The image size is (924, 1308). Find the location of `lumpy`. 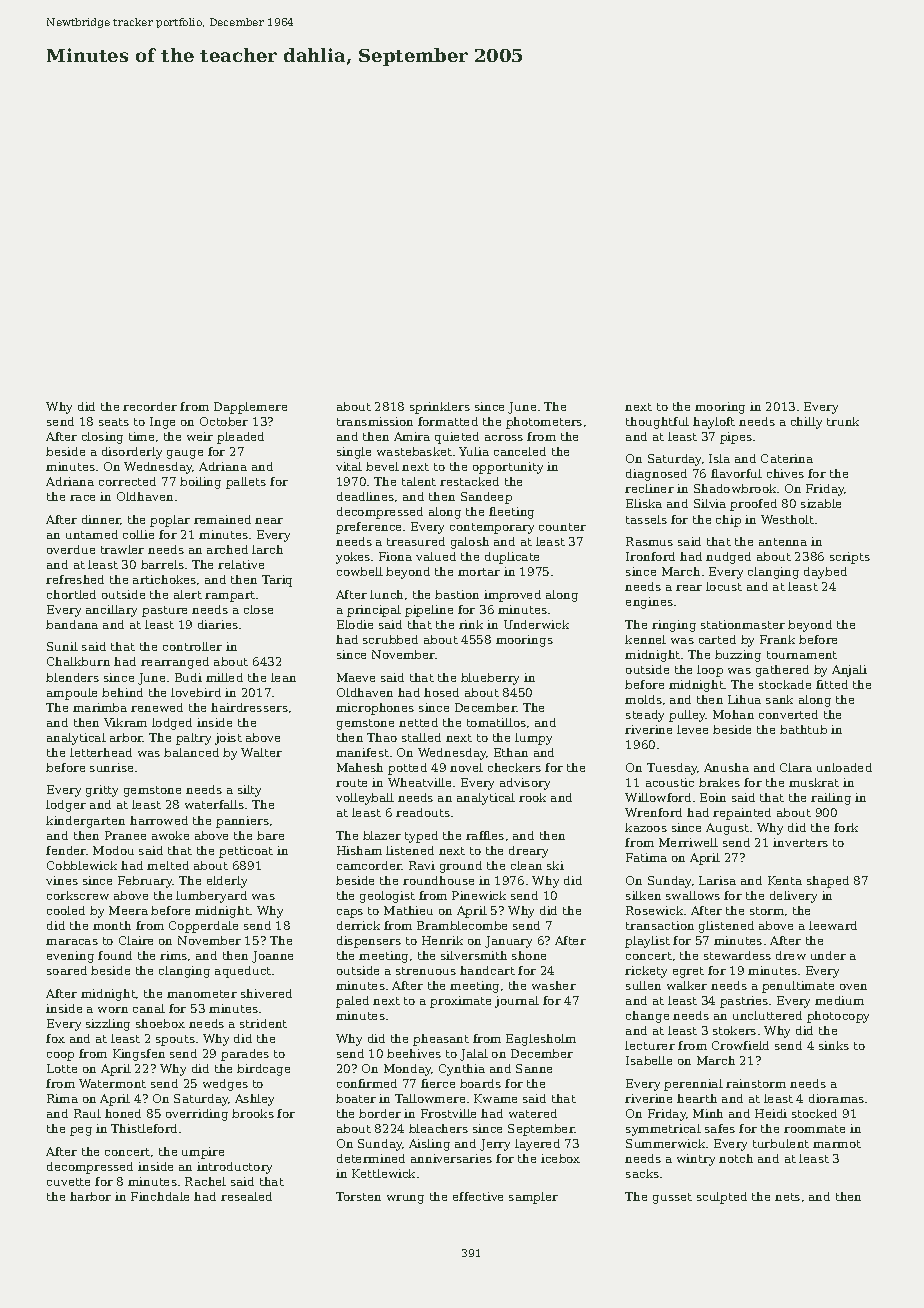

lumpy is located at coordinates (533, 739).
